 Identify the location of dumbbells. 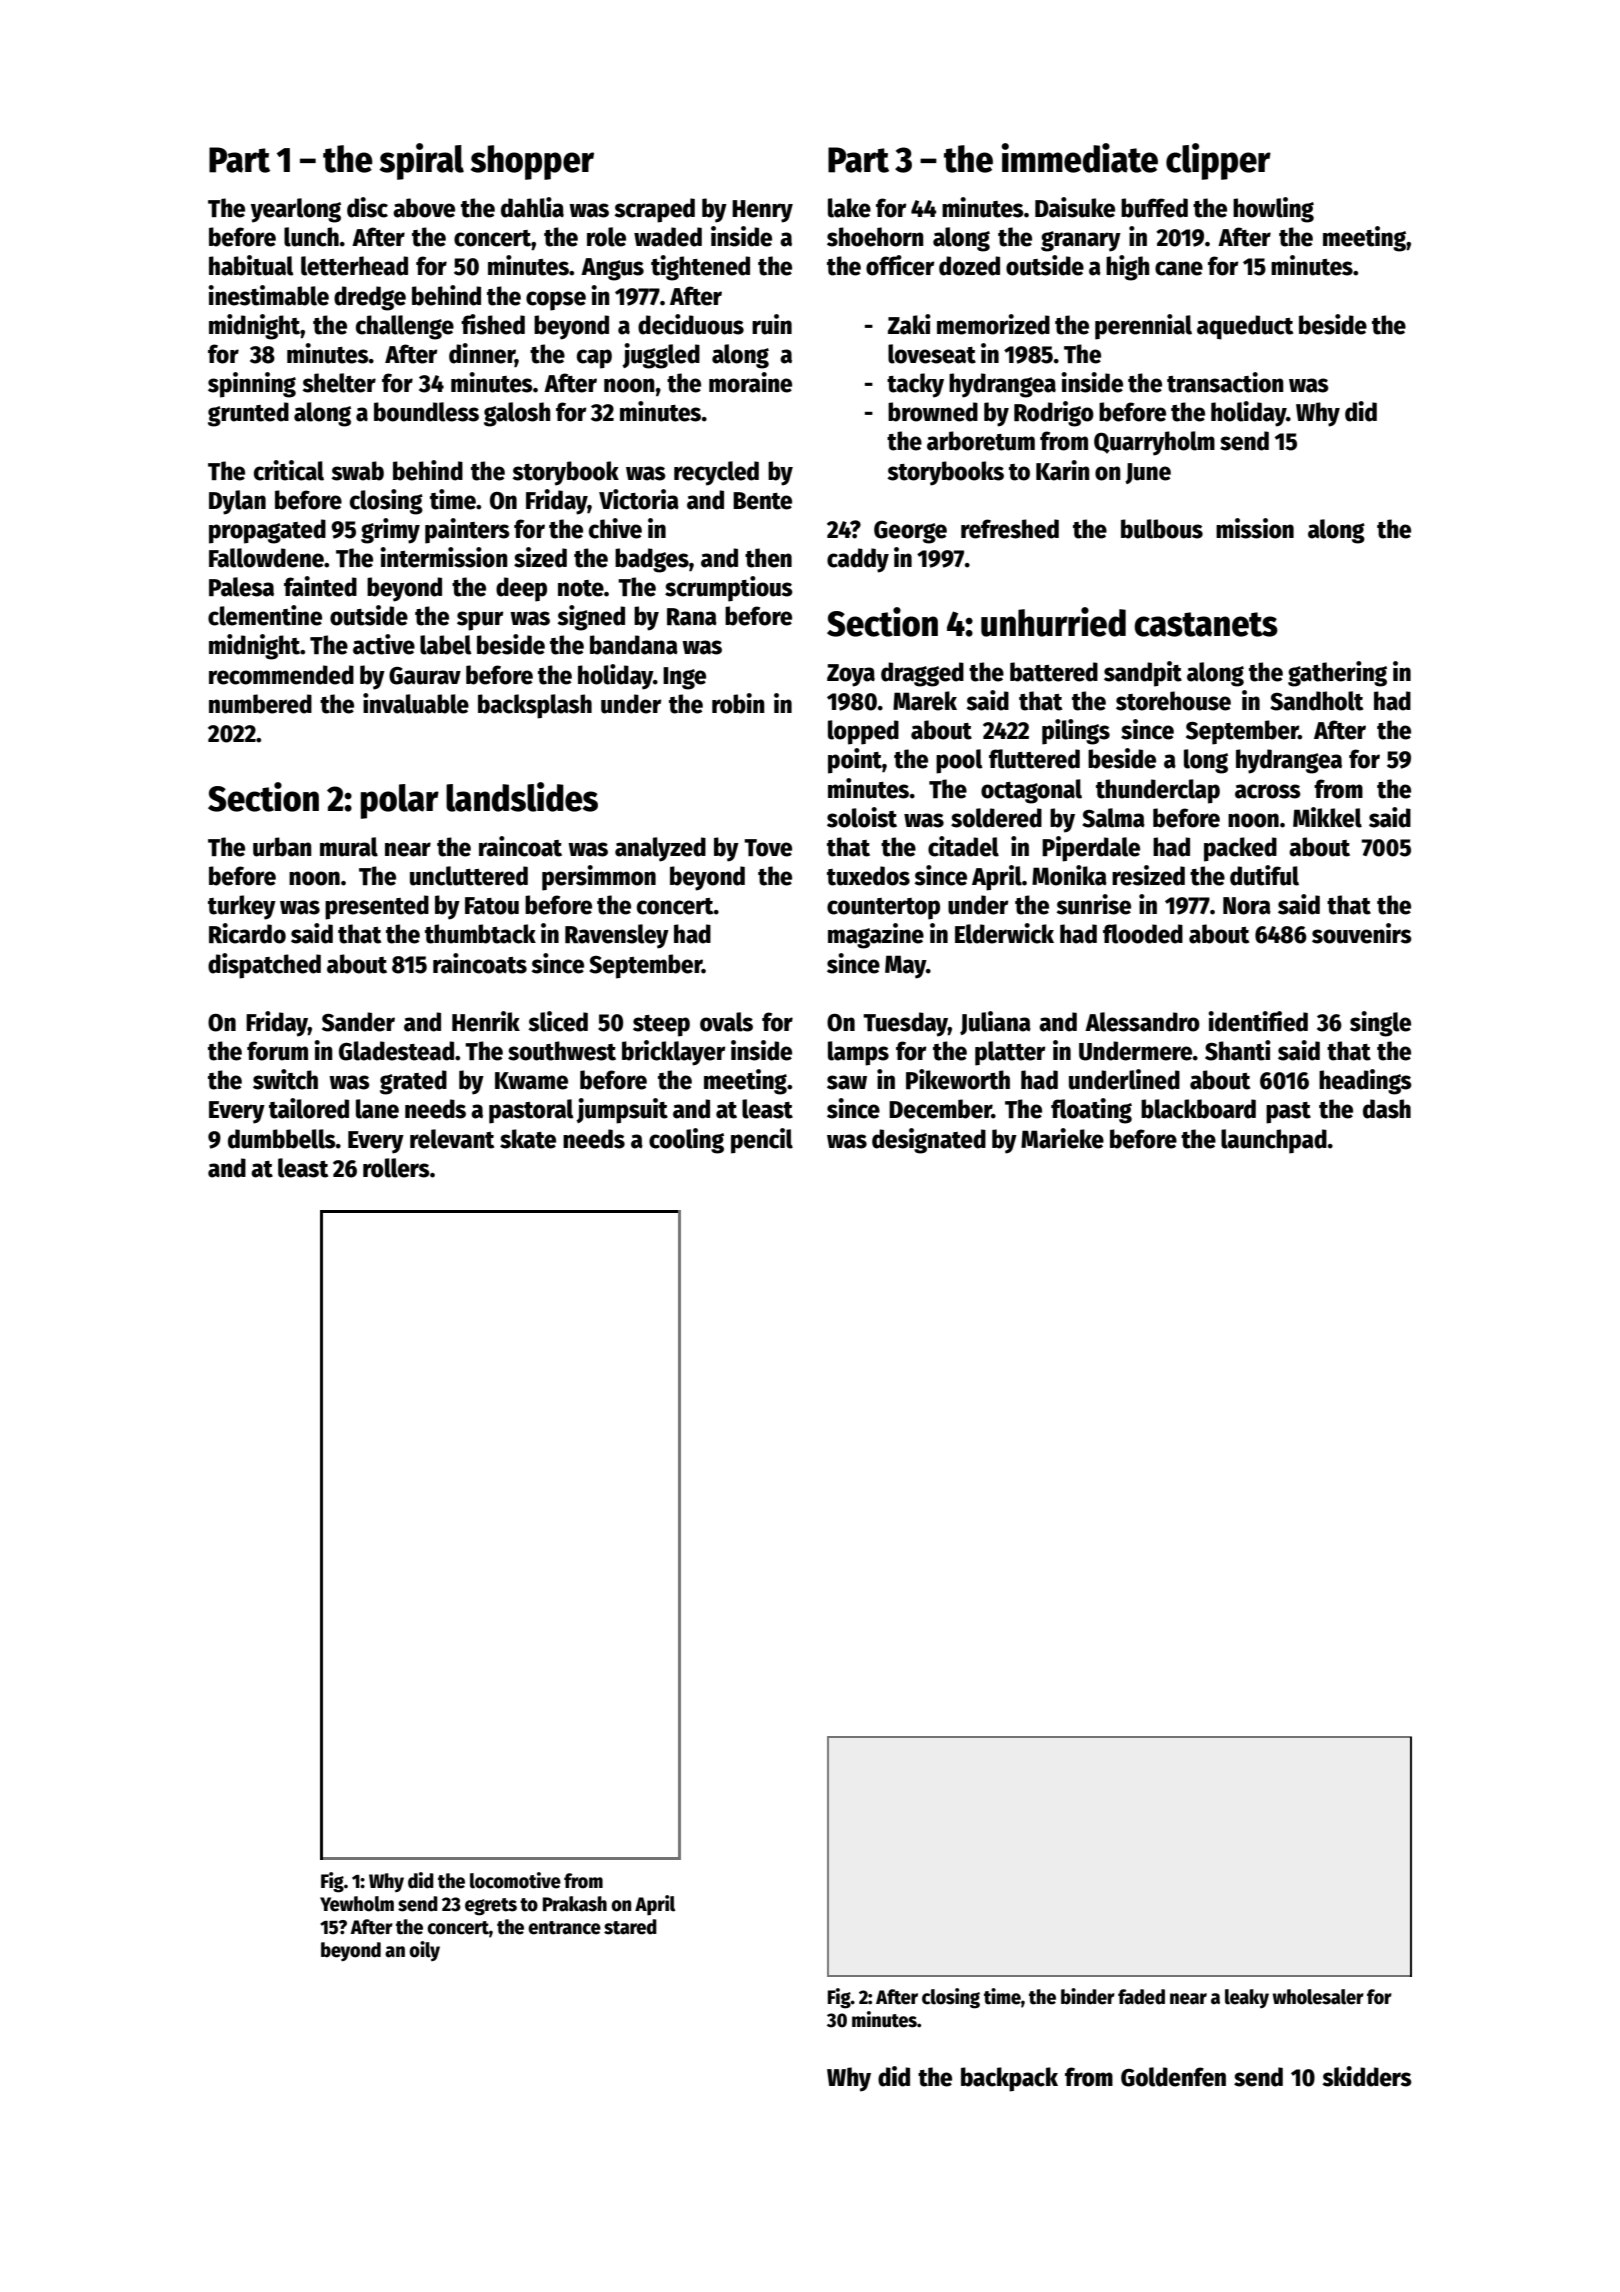
(282, 1139).
